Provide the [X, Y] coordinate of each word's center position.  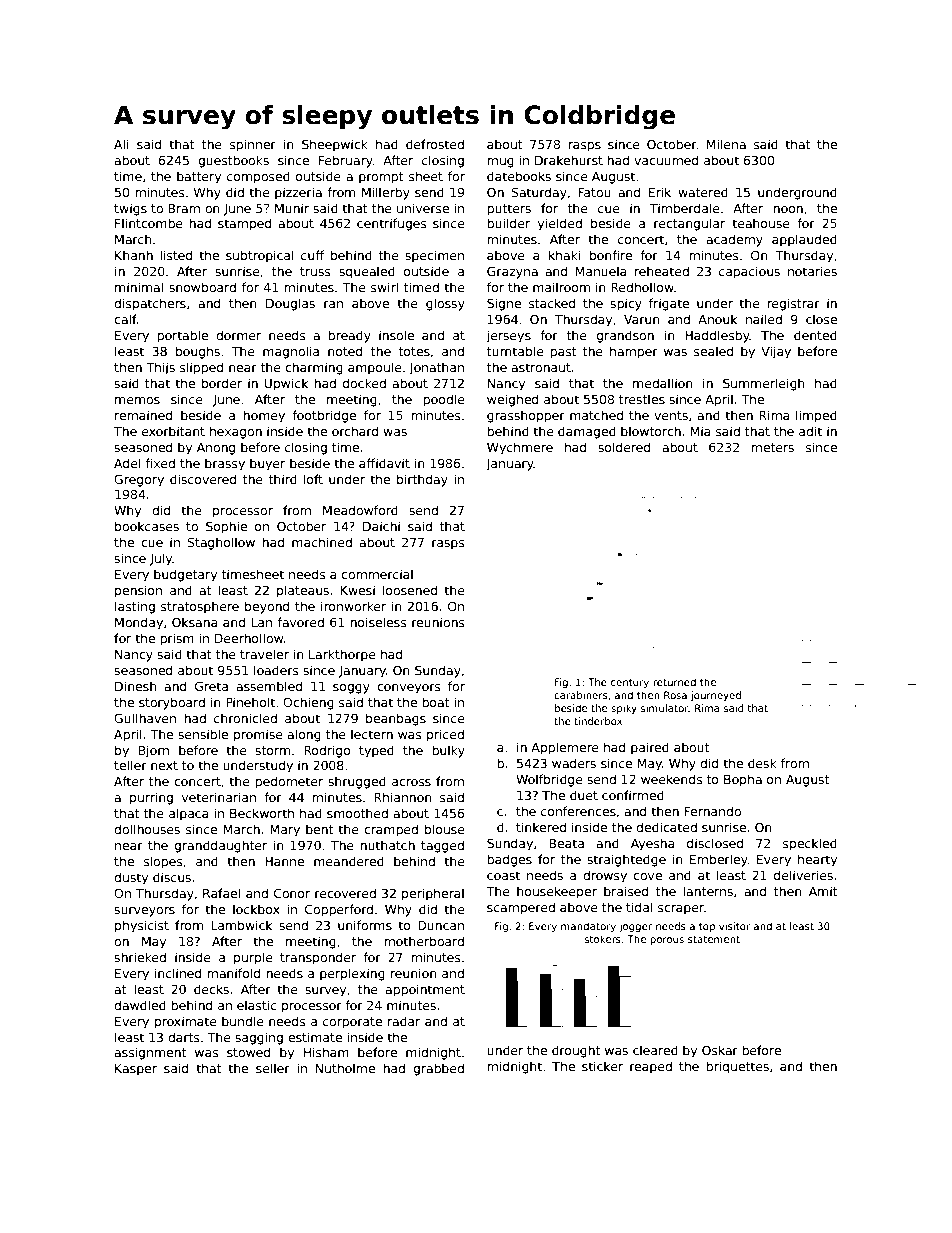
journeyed [716, 696]
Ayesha [653, 844]
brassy [225, 464]
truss [315, 271]
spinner [253, 145]
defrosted [435, 144]
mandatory [588, 927]
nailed [764, 319]
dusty [131, 878]
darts [184, 1037]
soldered [624, 447]
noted [345, 351]
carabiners [581, 695]
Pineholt [250, 702]
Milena [726, 144]
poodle [444, 400]
